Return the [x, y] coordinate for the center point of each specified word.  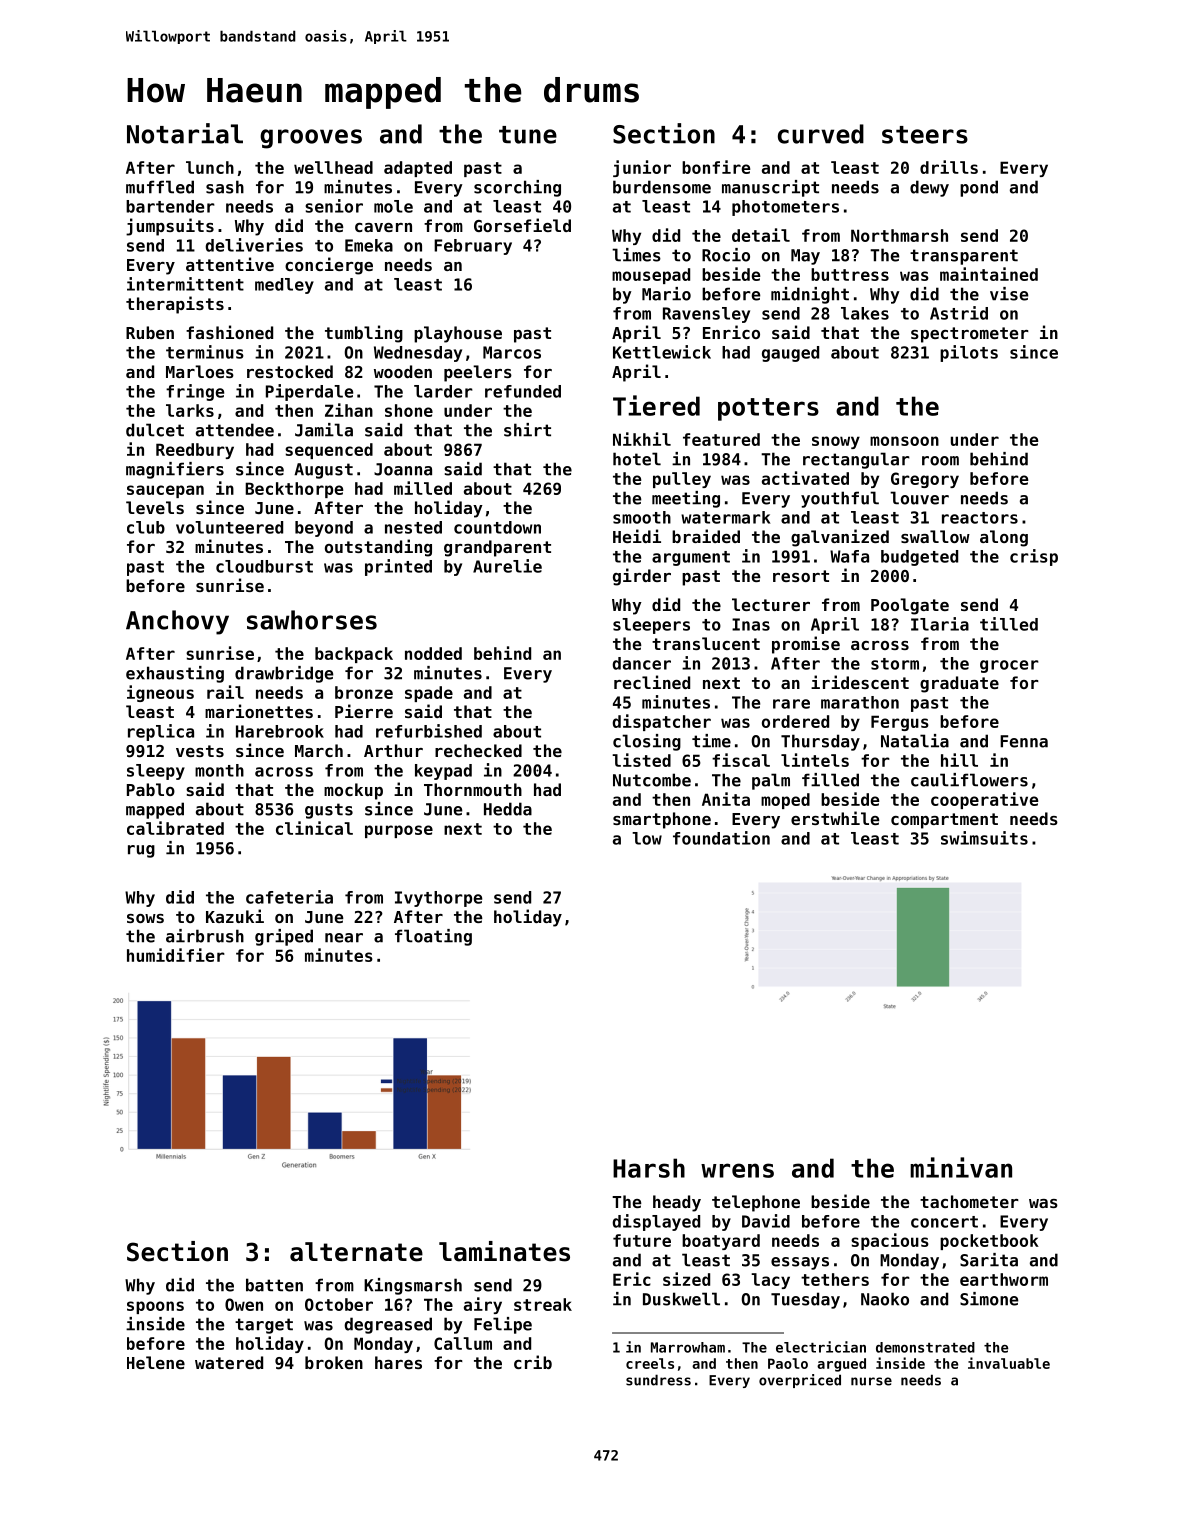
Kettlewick [662, 352]
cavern [383, 227]
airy [483, 1305]
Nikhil [642, 439]
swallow [935, 536]
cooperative [984, 800]
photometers [785, 208]
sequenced [329, 451]
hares [398, 1362]
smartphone [662, 820]
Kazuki [235, 916]
